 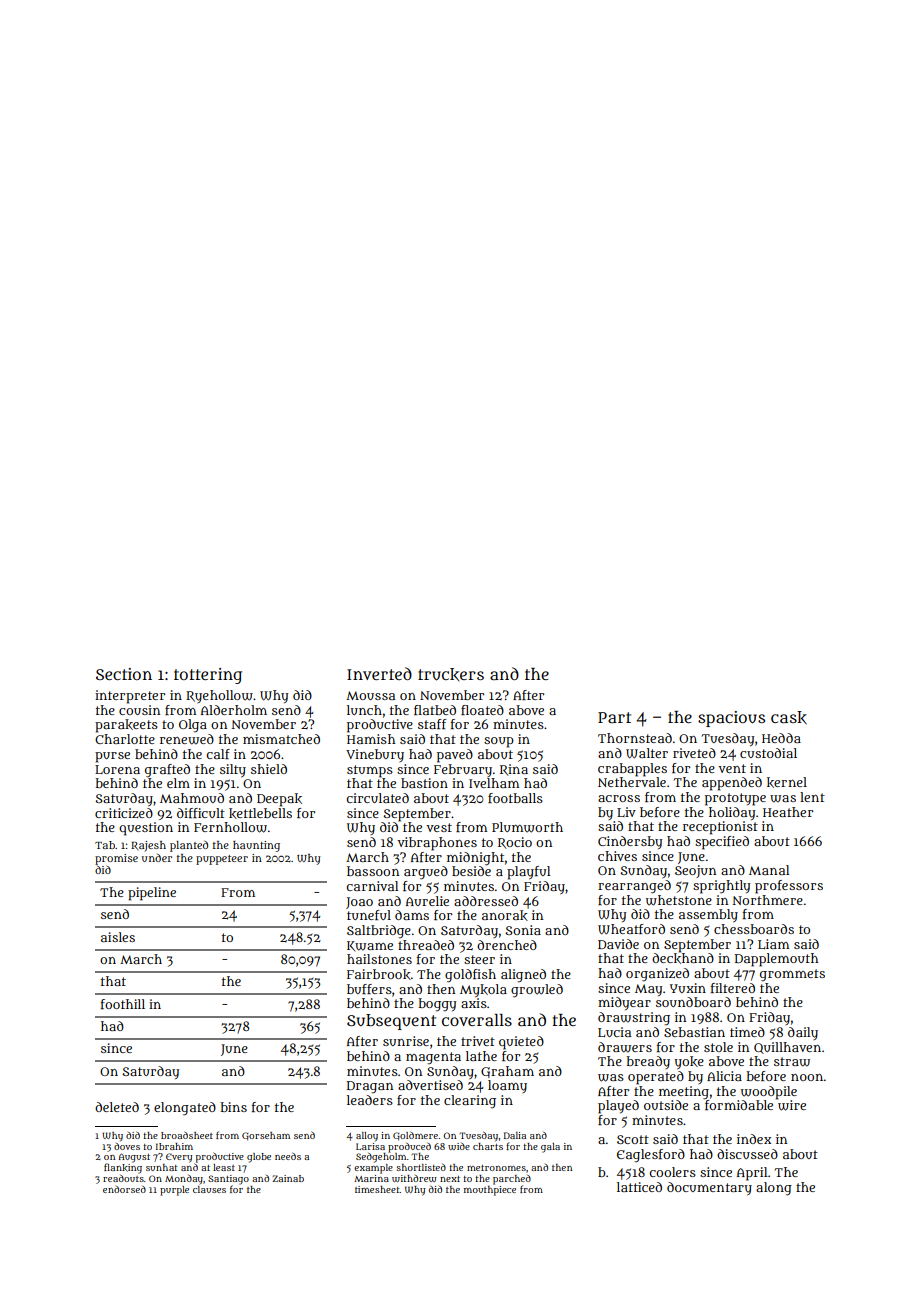 I want to click on Inverted, so click(x=379, y=673).
